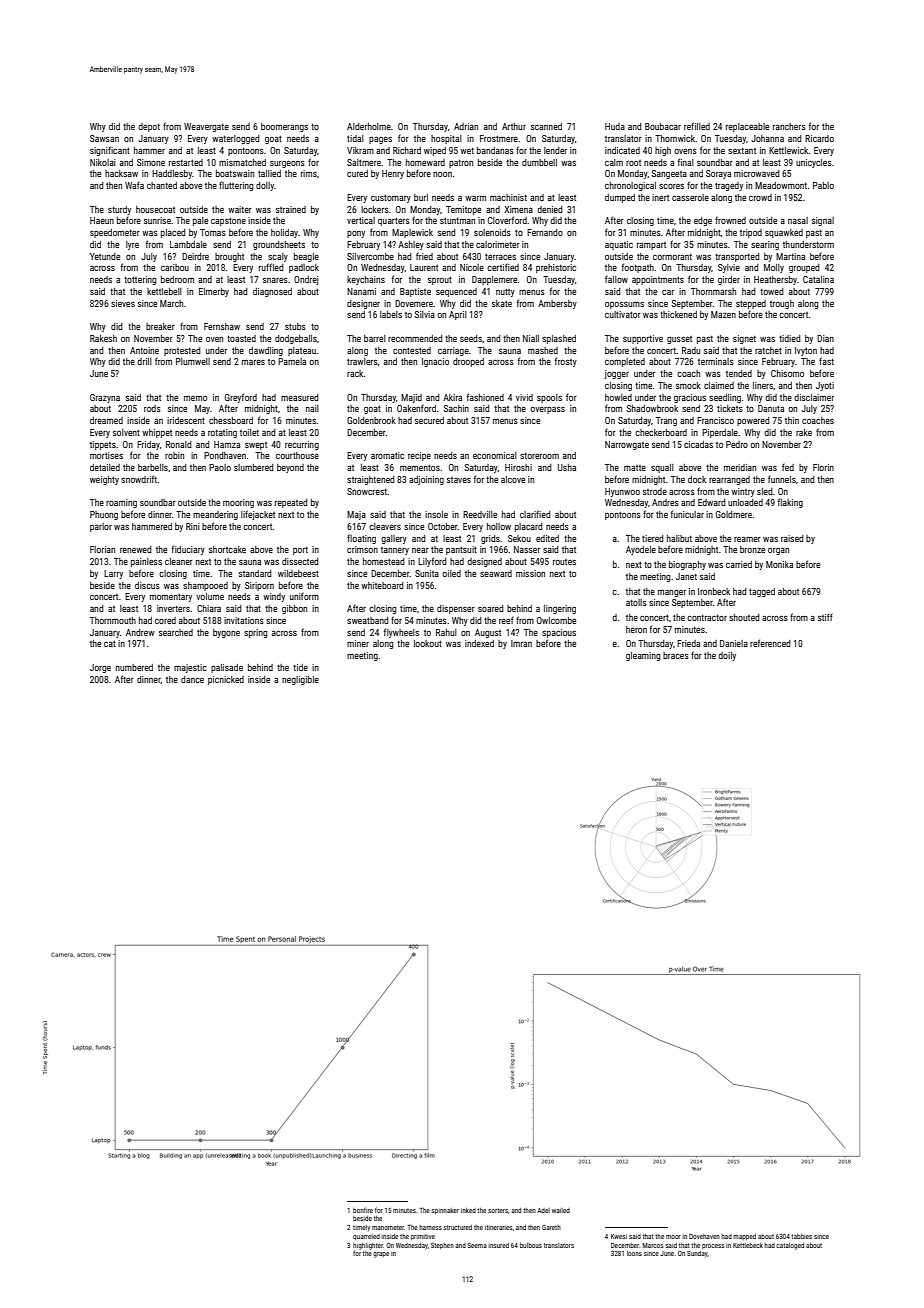  What do you see at coordinates (300, 667) in the screenshot?
I see `tide` at bounding box center [300, 667].
